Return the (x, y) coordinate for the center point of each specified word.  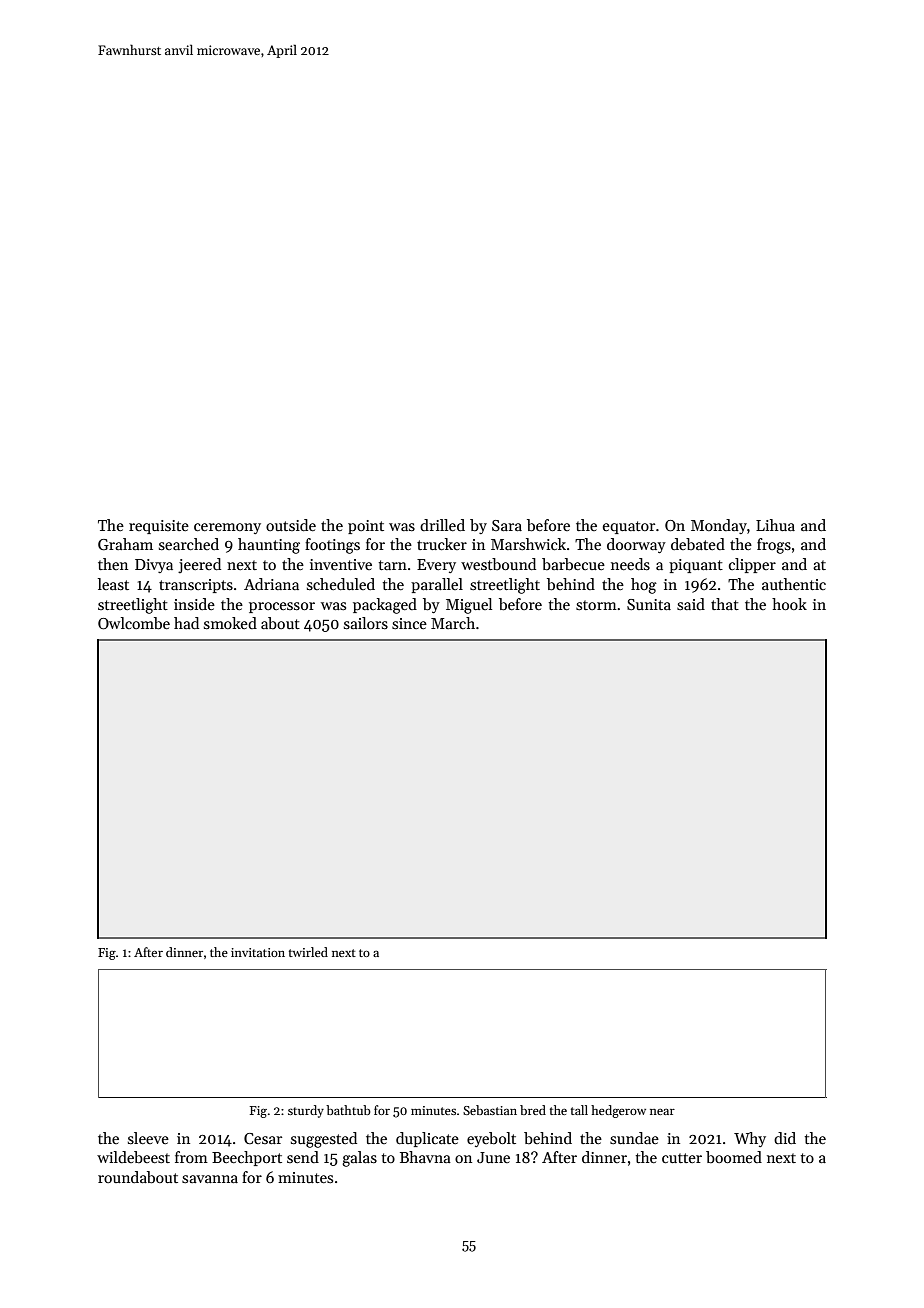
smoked (230, 623)
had (186, 623)
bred (533, 1110)
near (662, 1111)
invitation (258, 952)
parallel (437, 585)
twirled (308, 952)
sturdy (306, 1111)
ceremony (227, 528)
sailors (366, 623)
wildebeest (133, 1157)
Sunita (649, 604)
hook (789, 604)
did (785, 1138)
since (409, 623)
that (725, 604)
